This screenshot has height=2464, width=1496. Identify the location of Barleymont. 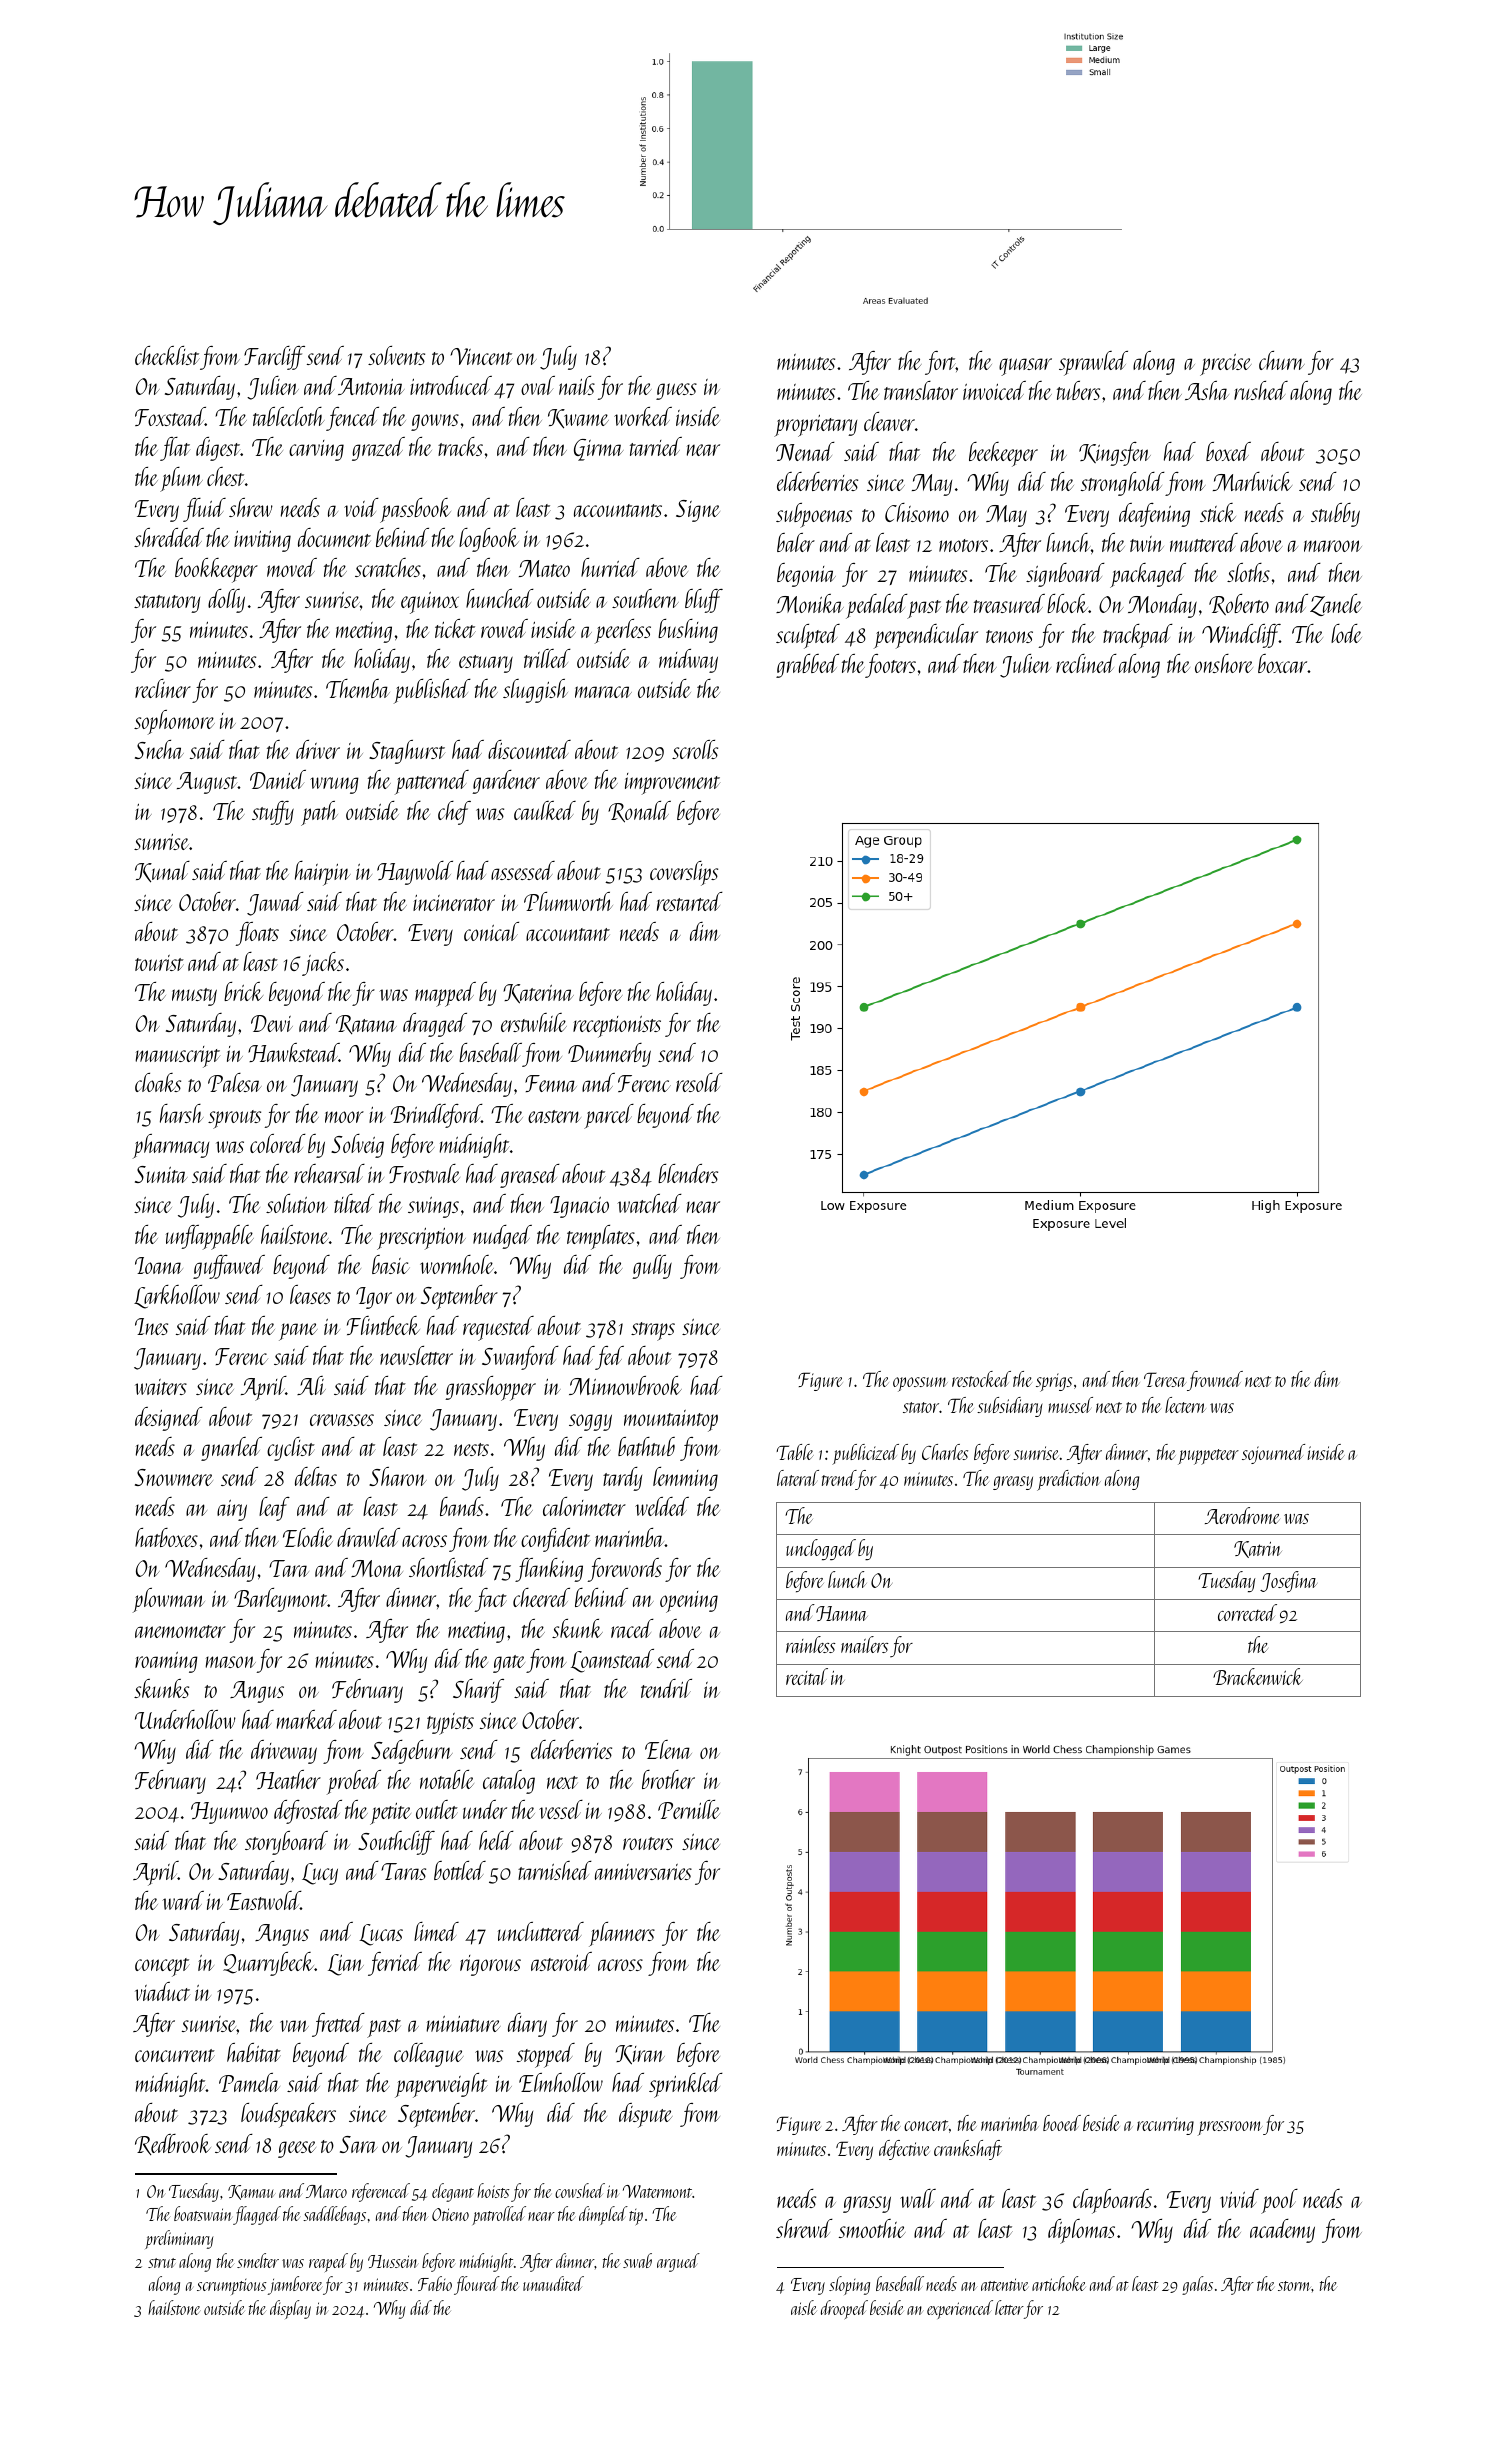
(280, 1600).
